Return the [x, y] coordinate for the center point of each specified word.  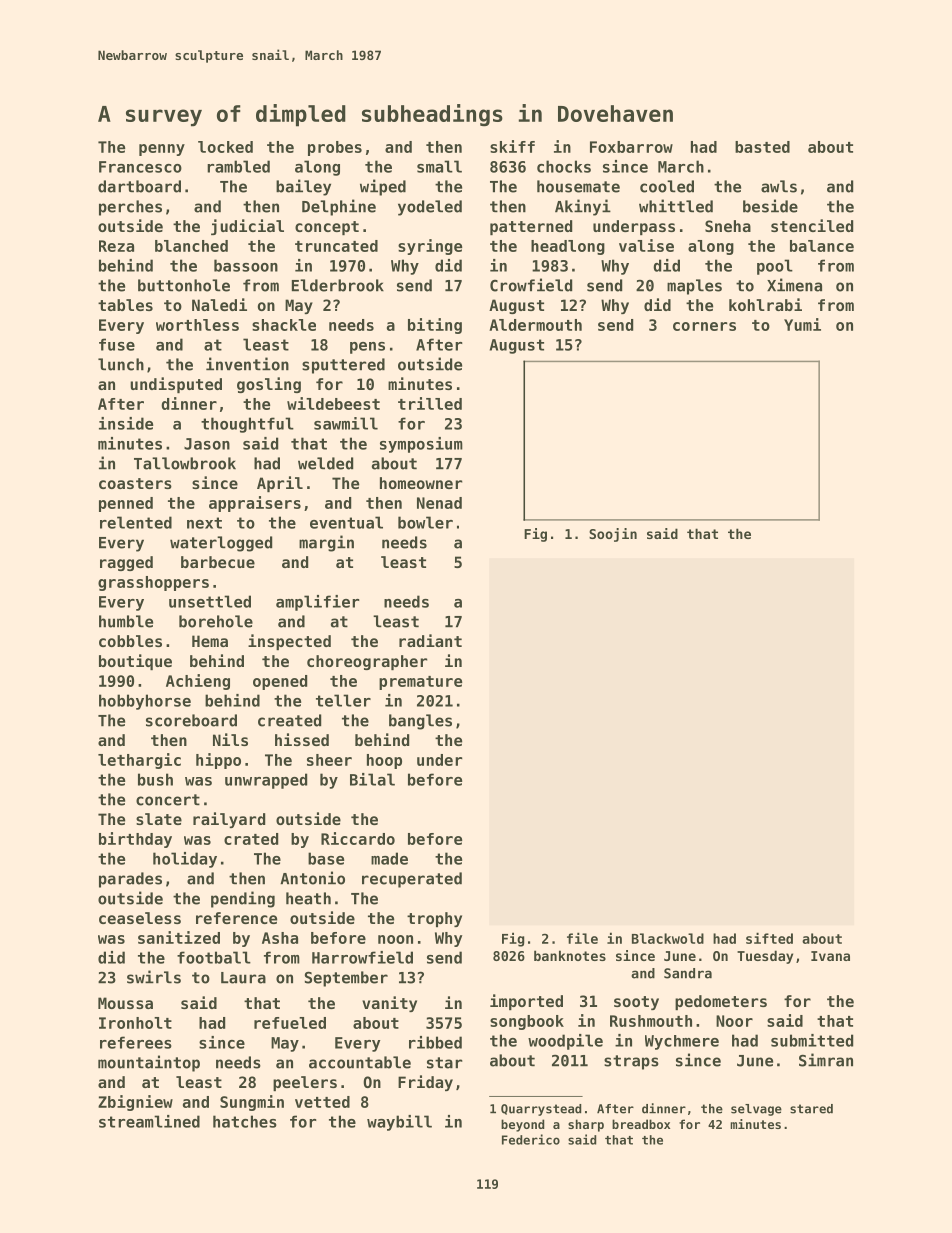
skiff [512, 146]
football [214, 957]
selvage [756, 1110]
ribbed [435, 1042]
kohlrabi [765, 304]
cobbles [130, 641]
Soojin [613, 535]
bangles [420, 722]
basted [762, 147]
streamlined [149, 1121]
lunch [121, 364]
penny [162, 150]
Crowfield [531, 285]
